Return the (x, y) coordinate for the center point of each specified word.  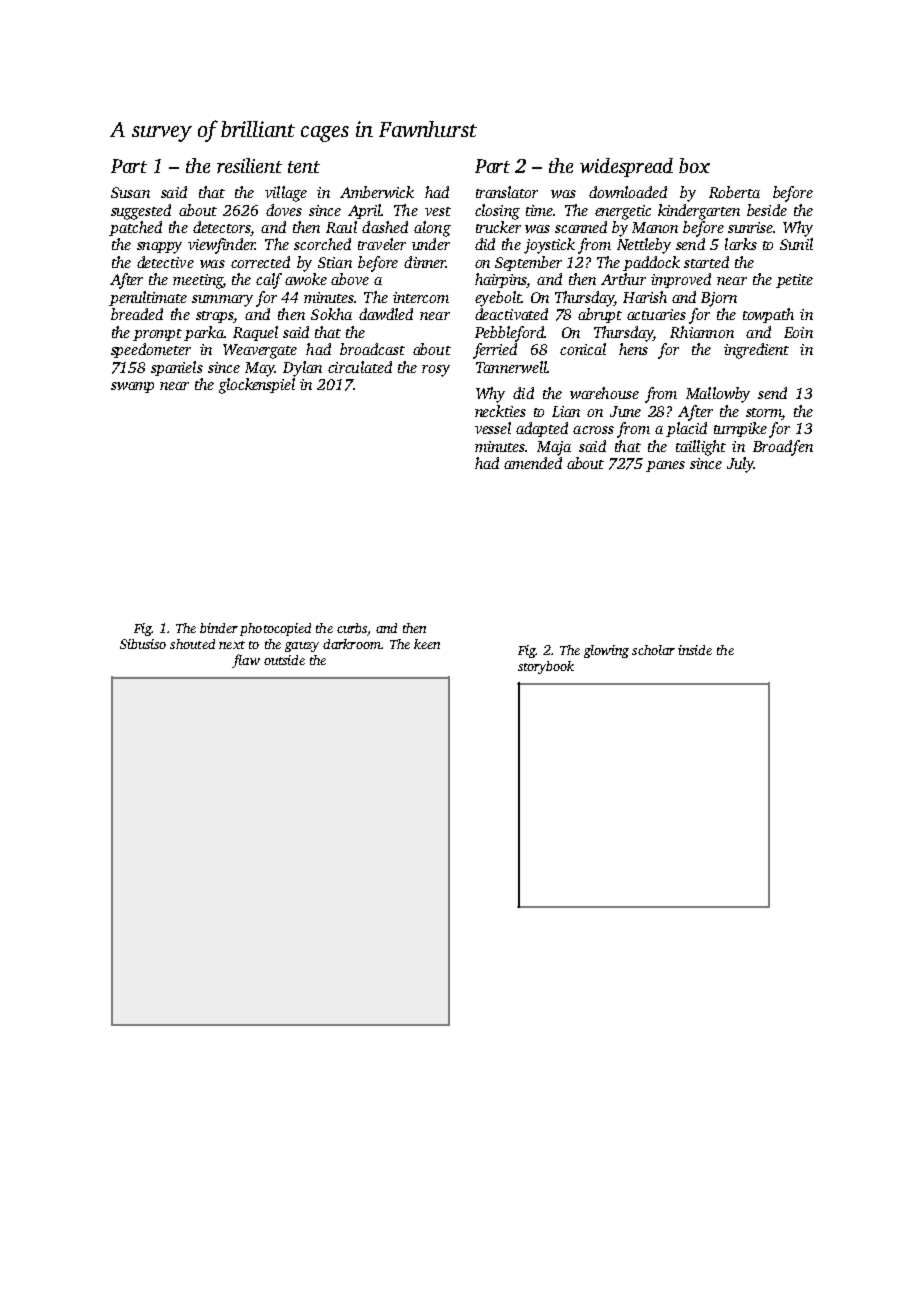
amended (533, 463)
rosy (436, 371)
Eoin (798, 332)
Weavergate (260, 351)
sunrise (750, 227)
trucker (498, 227)
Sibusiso (143, 644)
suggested (141, 212)
